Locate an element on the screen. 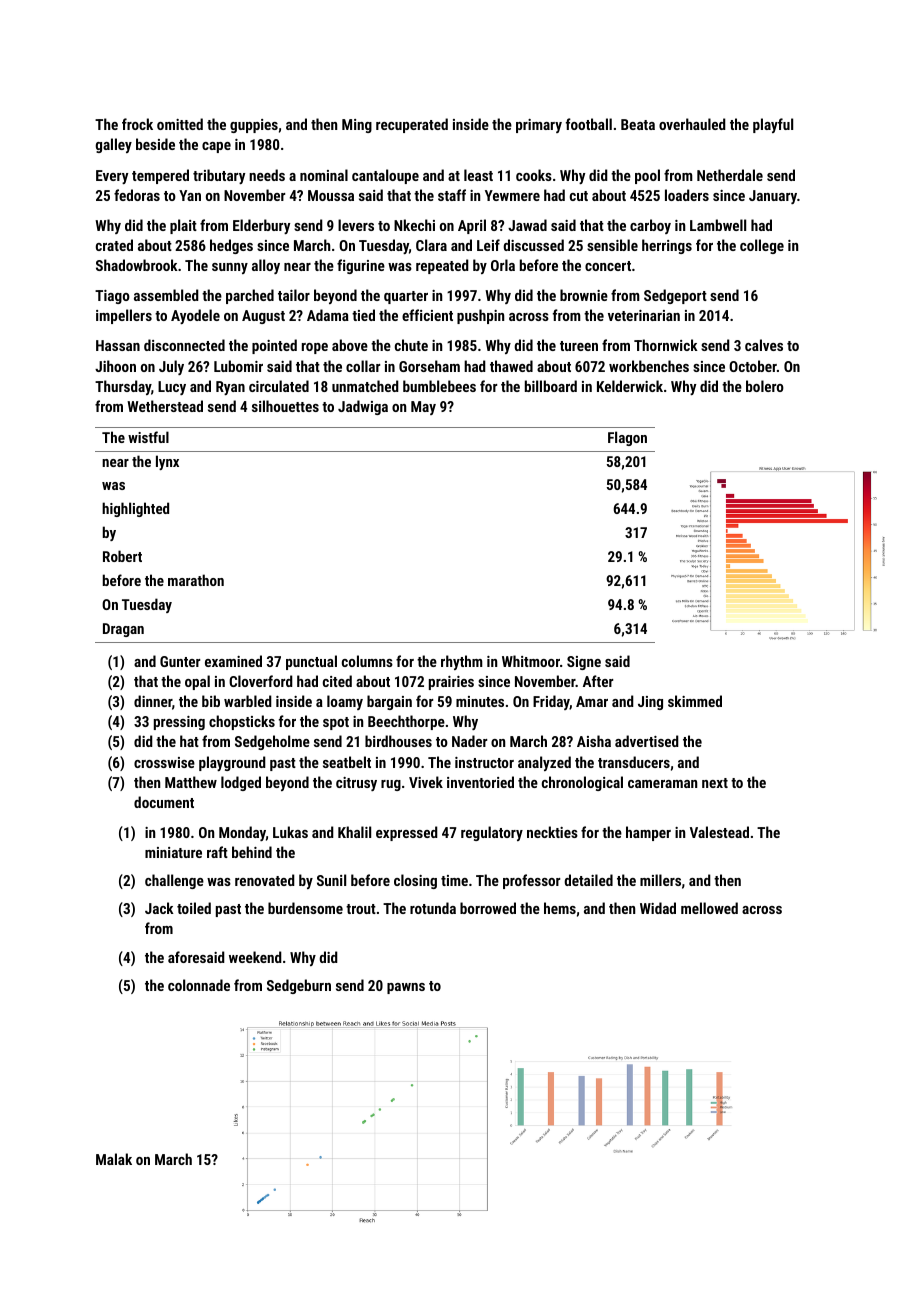 The height and width of the screenshot is (1316, 908). After is located at coordinates (598, 681).
